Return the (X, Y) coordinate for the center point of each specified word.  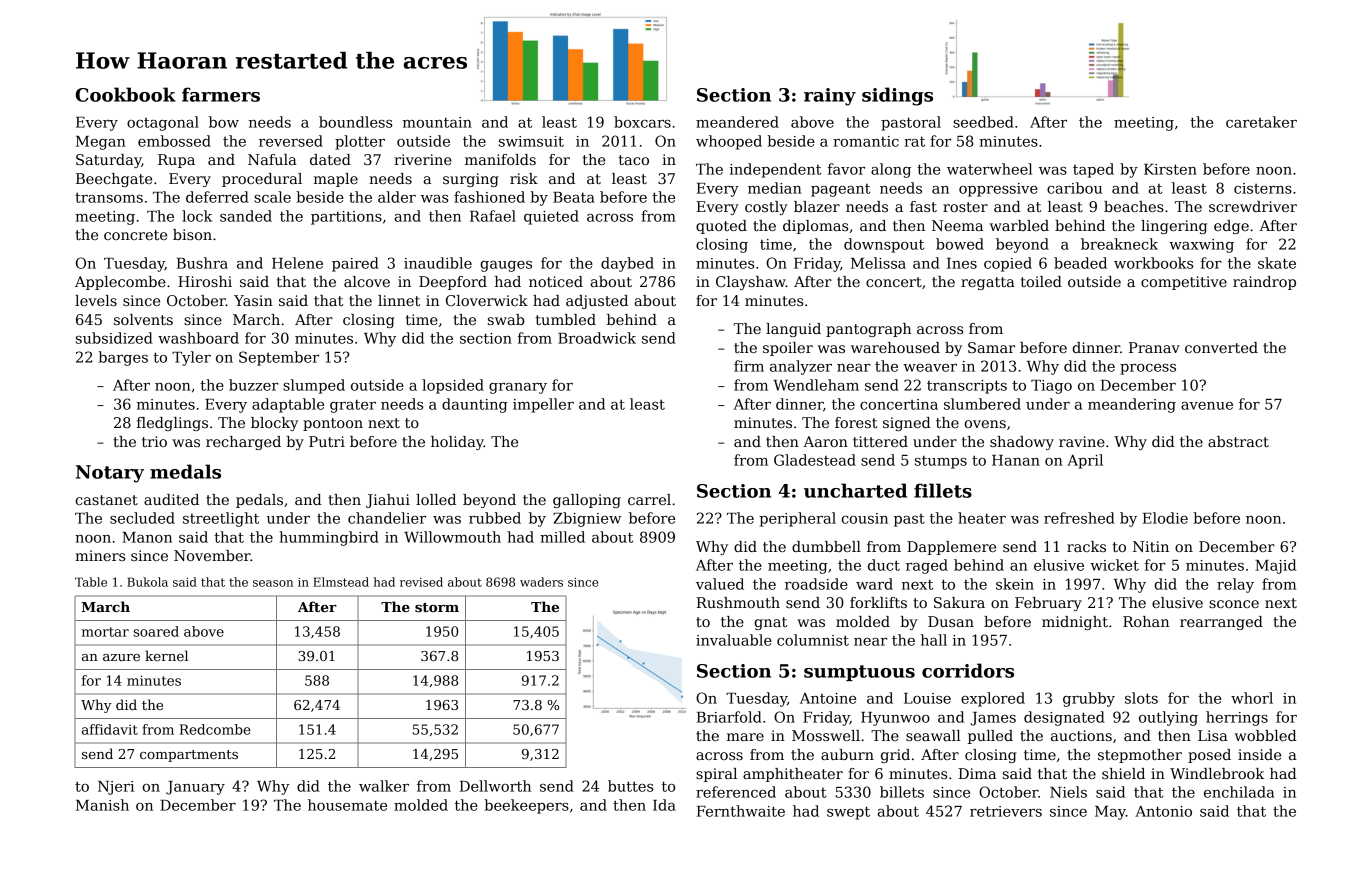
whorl (1252, 698)
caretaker (1261, 122)
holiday (457, 443)
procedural (262, 180)
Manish (102, 805)
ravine (1082, 441)
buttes (630, 786)
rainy (830, 97)
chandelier (387, 518)
